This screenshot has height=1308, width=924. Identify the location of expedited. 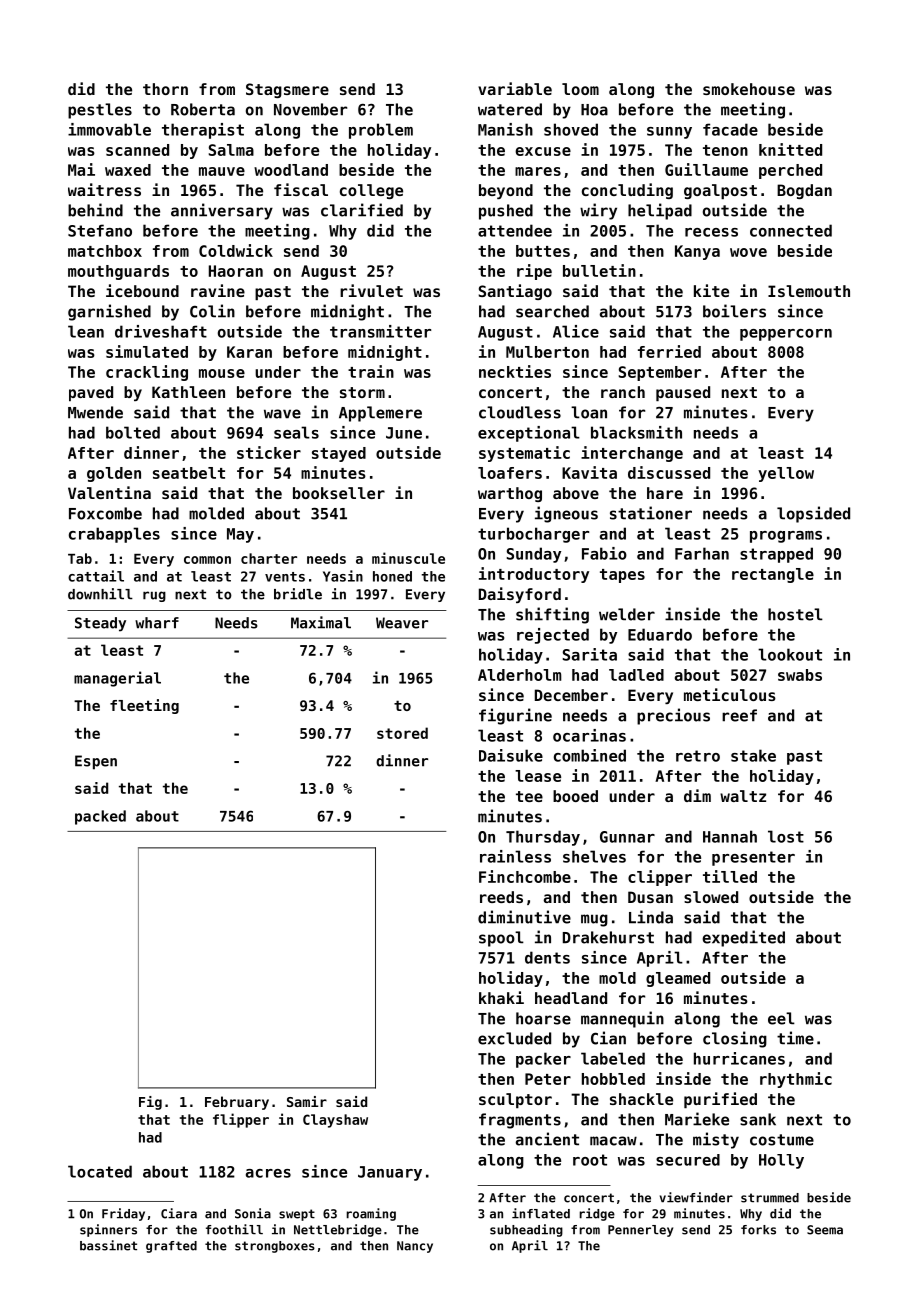
(743, 938).
